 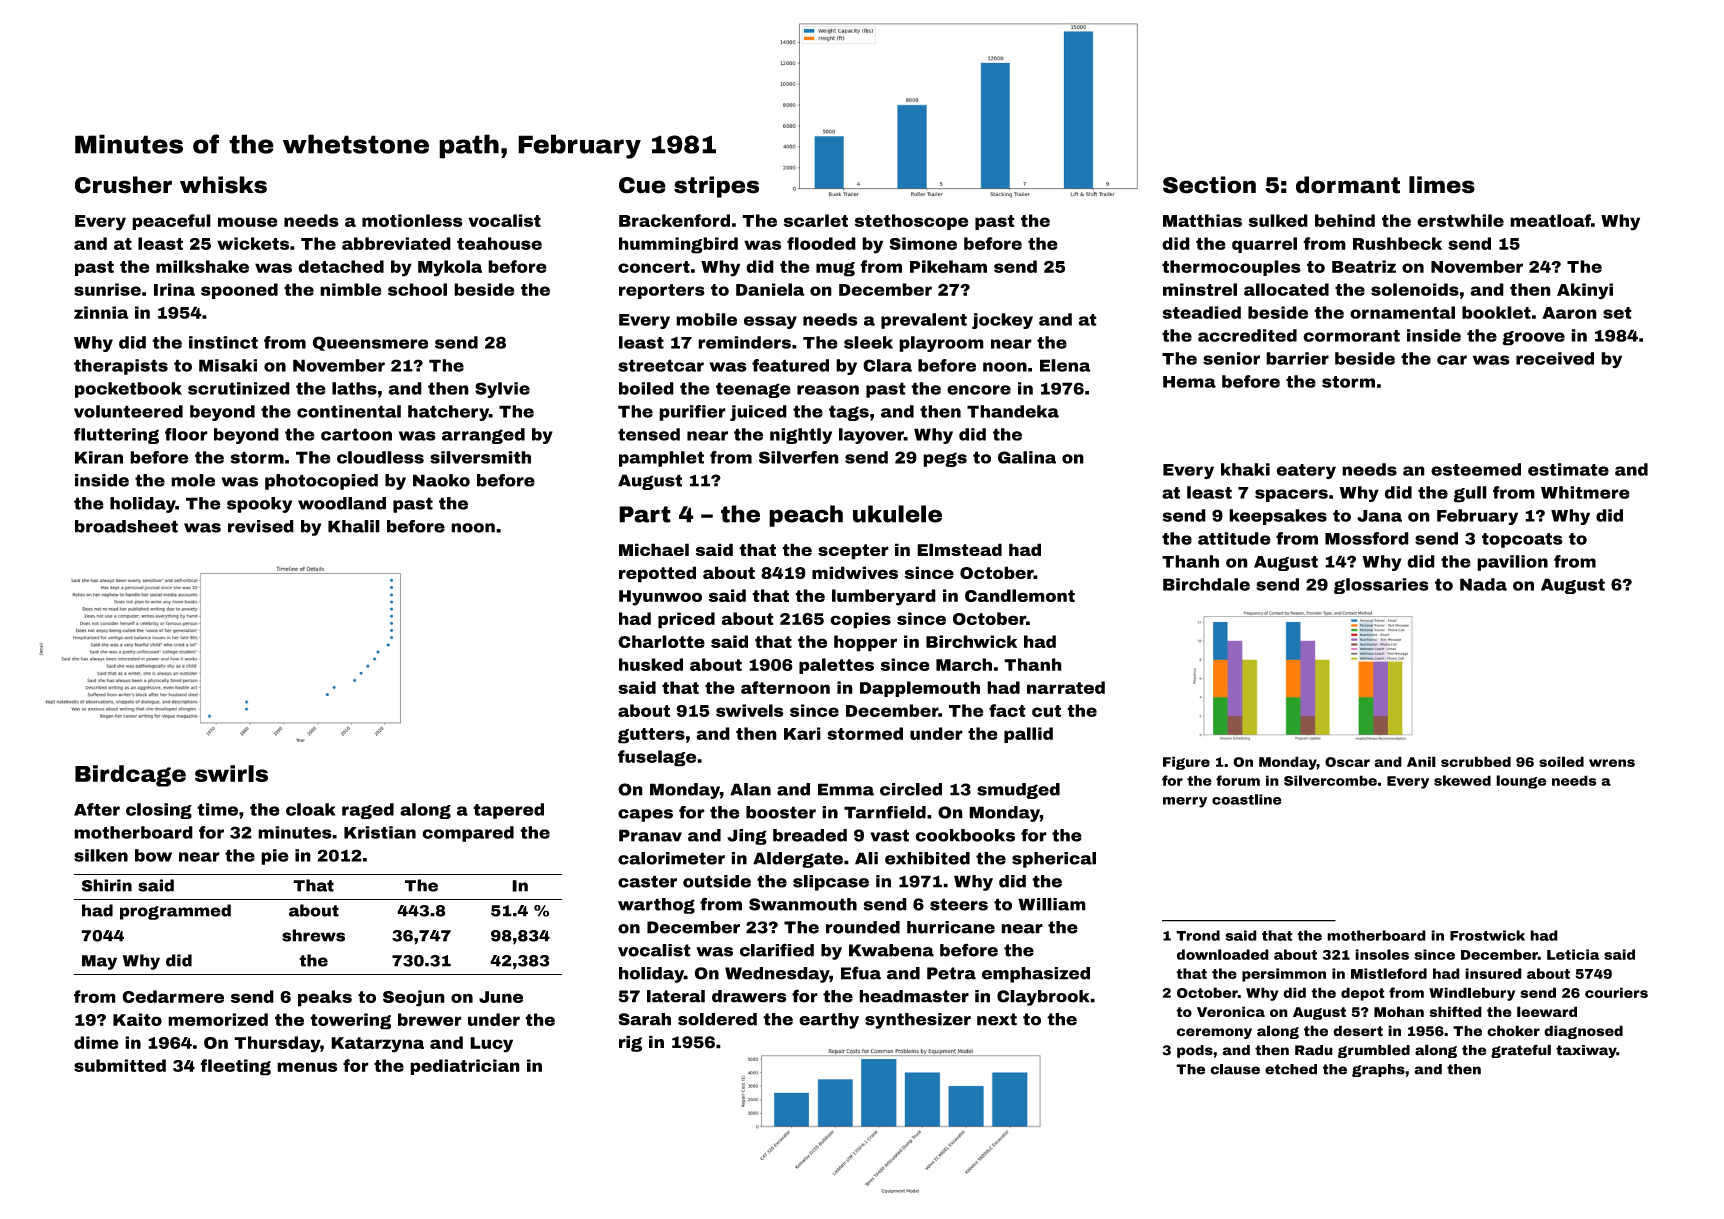 What do you see at coordinates (1586, 1051) in the document?
I see `taxiway` at bounding box center [1586, 1051].
